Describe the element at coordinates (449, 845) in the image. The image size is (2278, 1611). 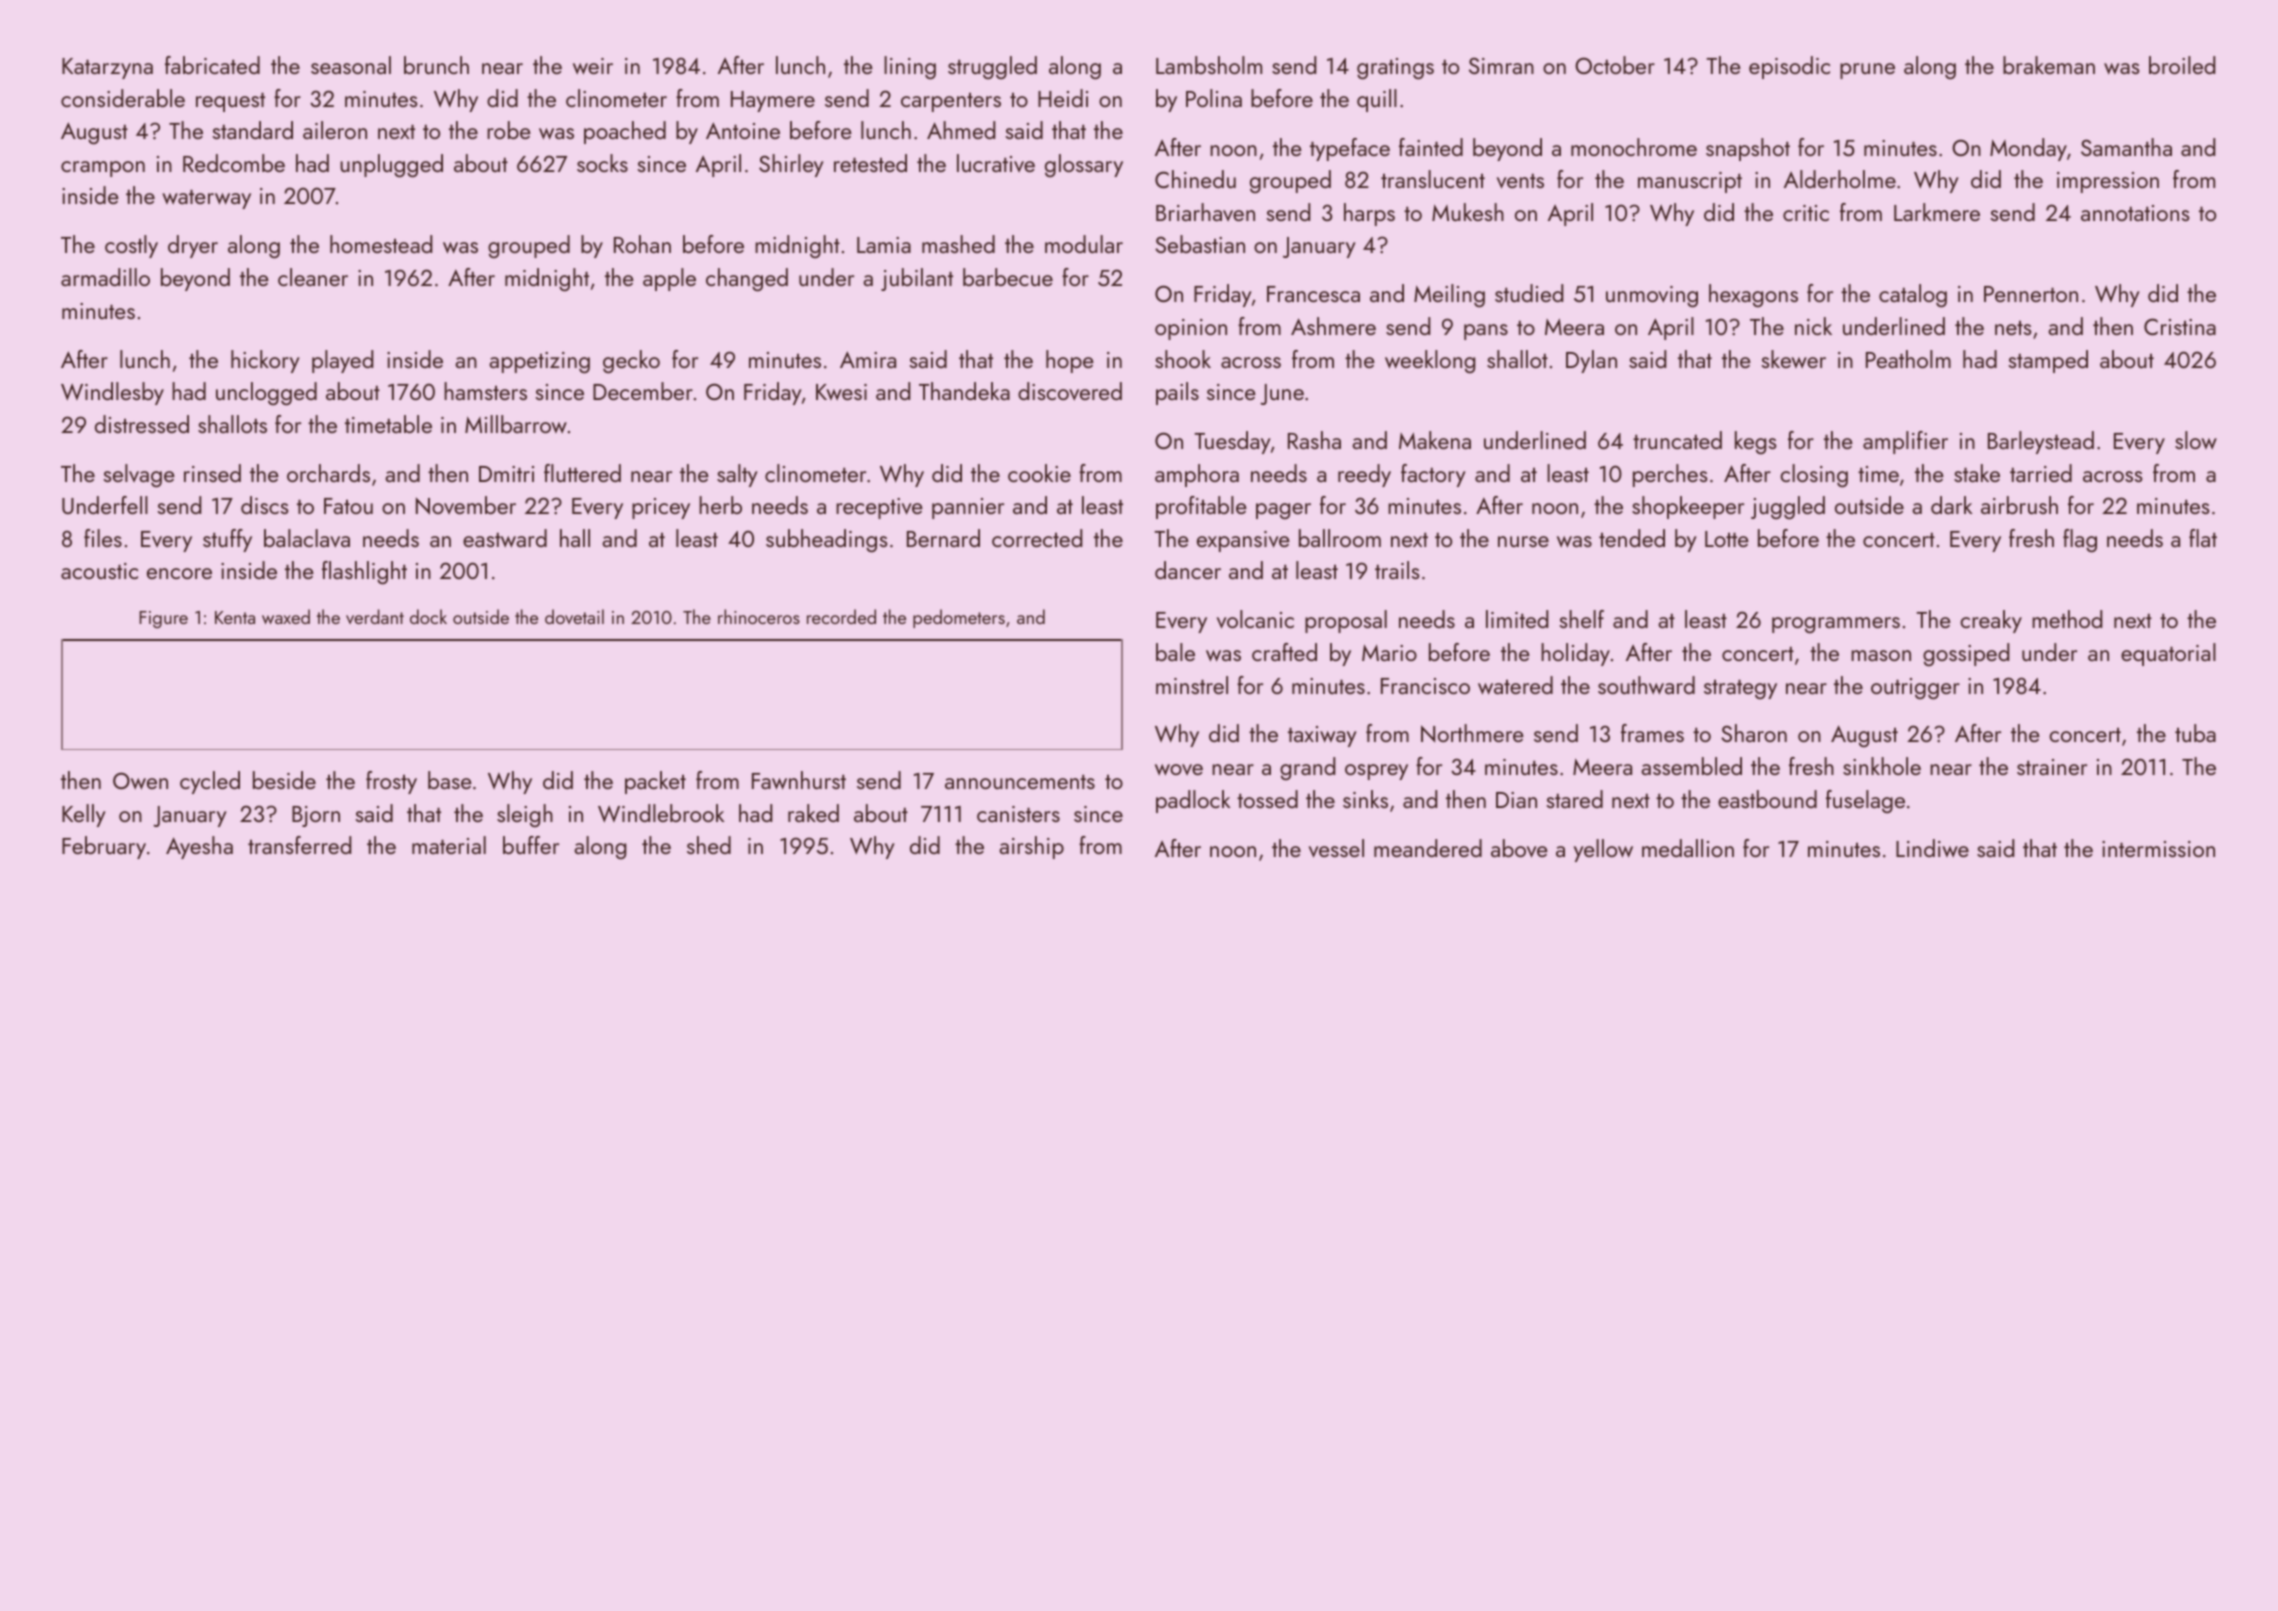
I see `material` at that location.
